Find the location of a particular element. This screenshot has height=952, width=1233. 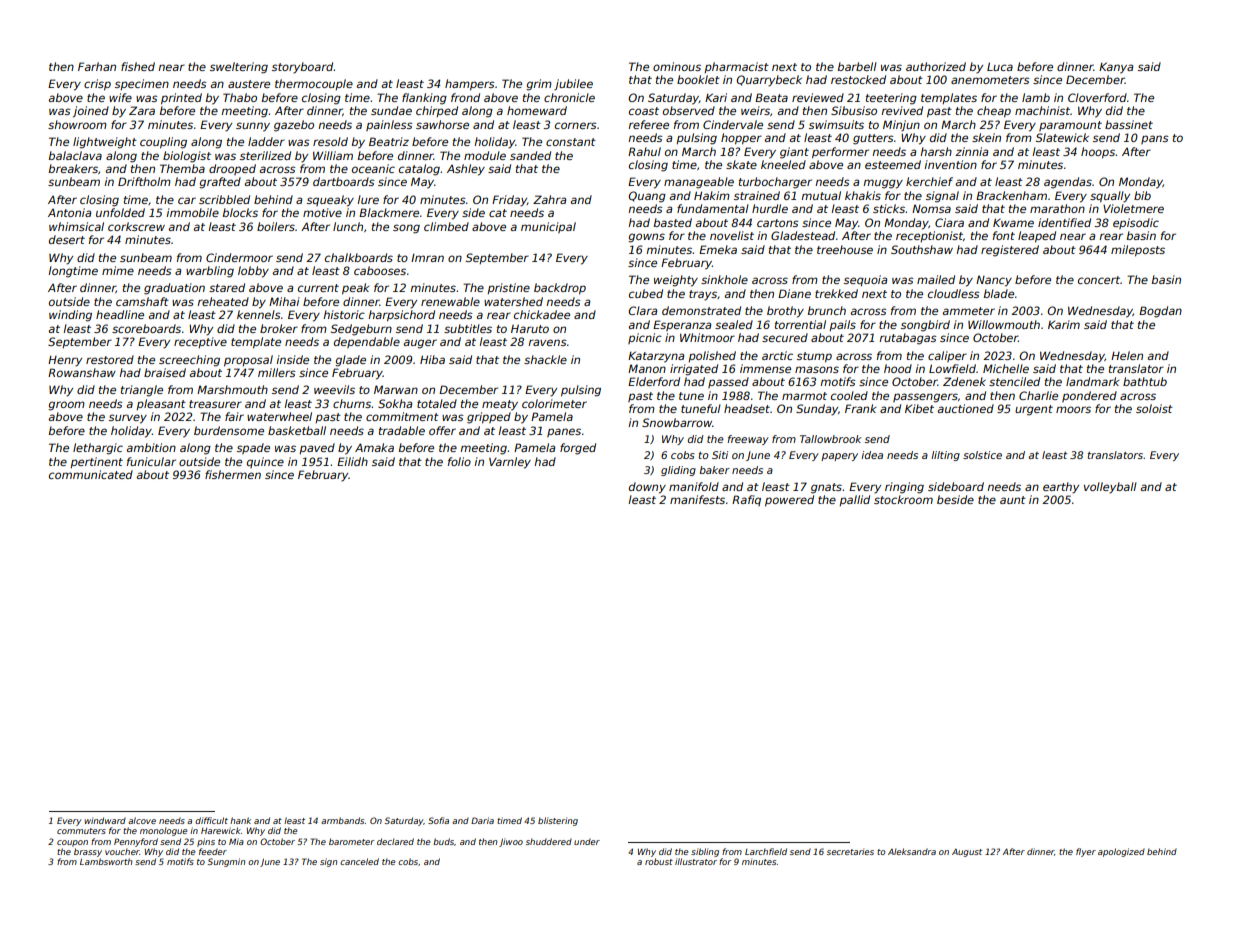

Charlie is located at coordinates (1038, 395).
